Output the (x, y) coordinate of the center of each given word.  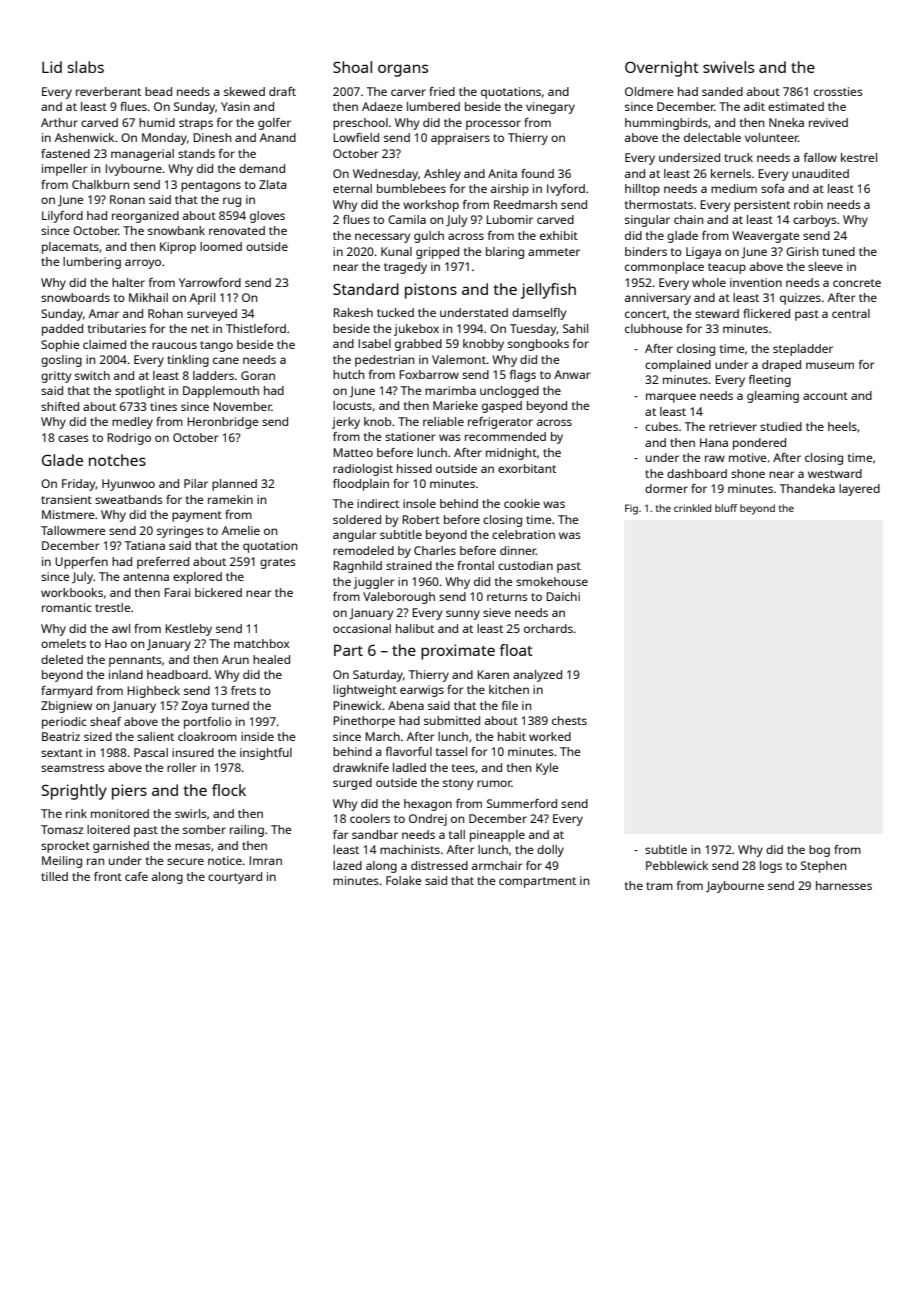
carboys (815, 221)
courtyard (235, 878)
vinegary (550, 108)
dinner (518, 550)
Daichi (563, 596)
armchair (497, 865)
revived (828, 122)
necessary (382, 238)
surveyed (212, 315)
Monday (164, 139)
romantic (67, 607)
